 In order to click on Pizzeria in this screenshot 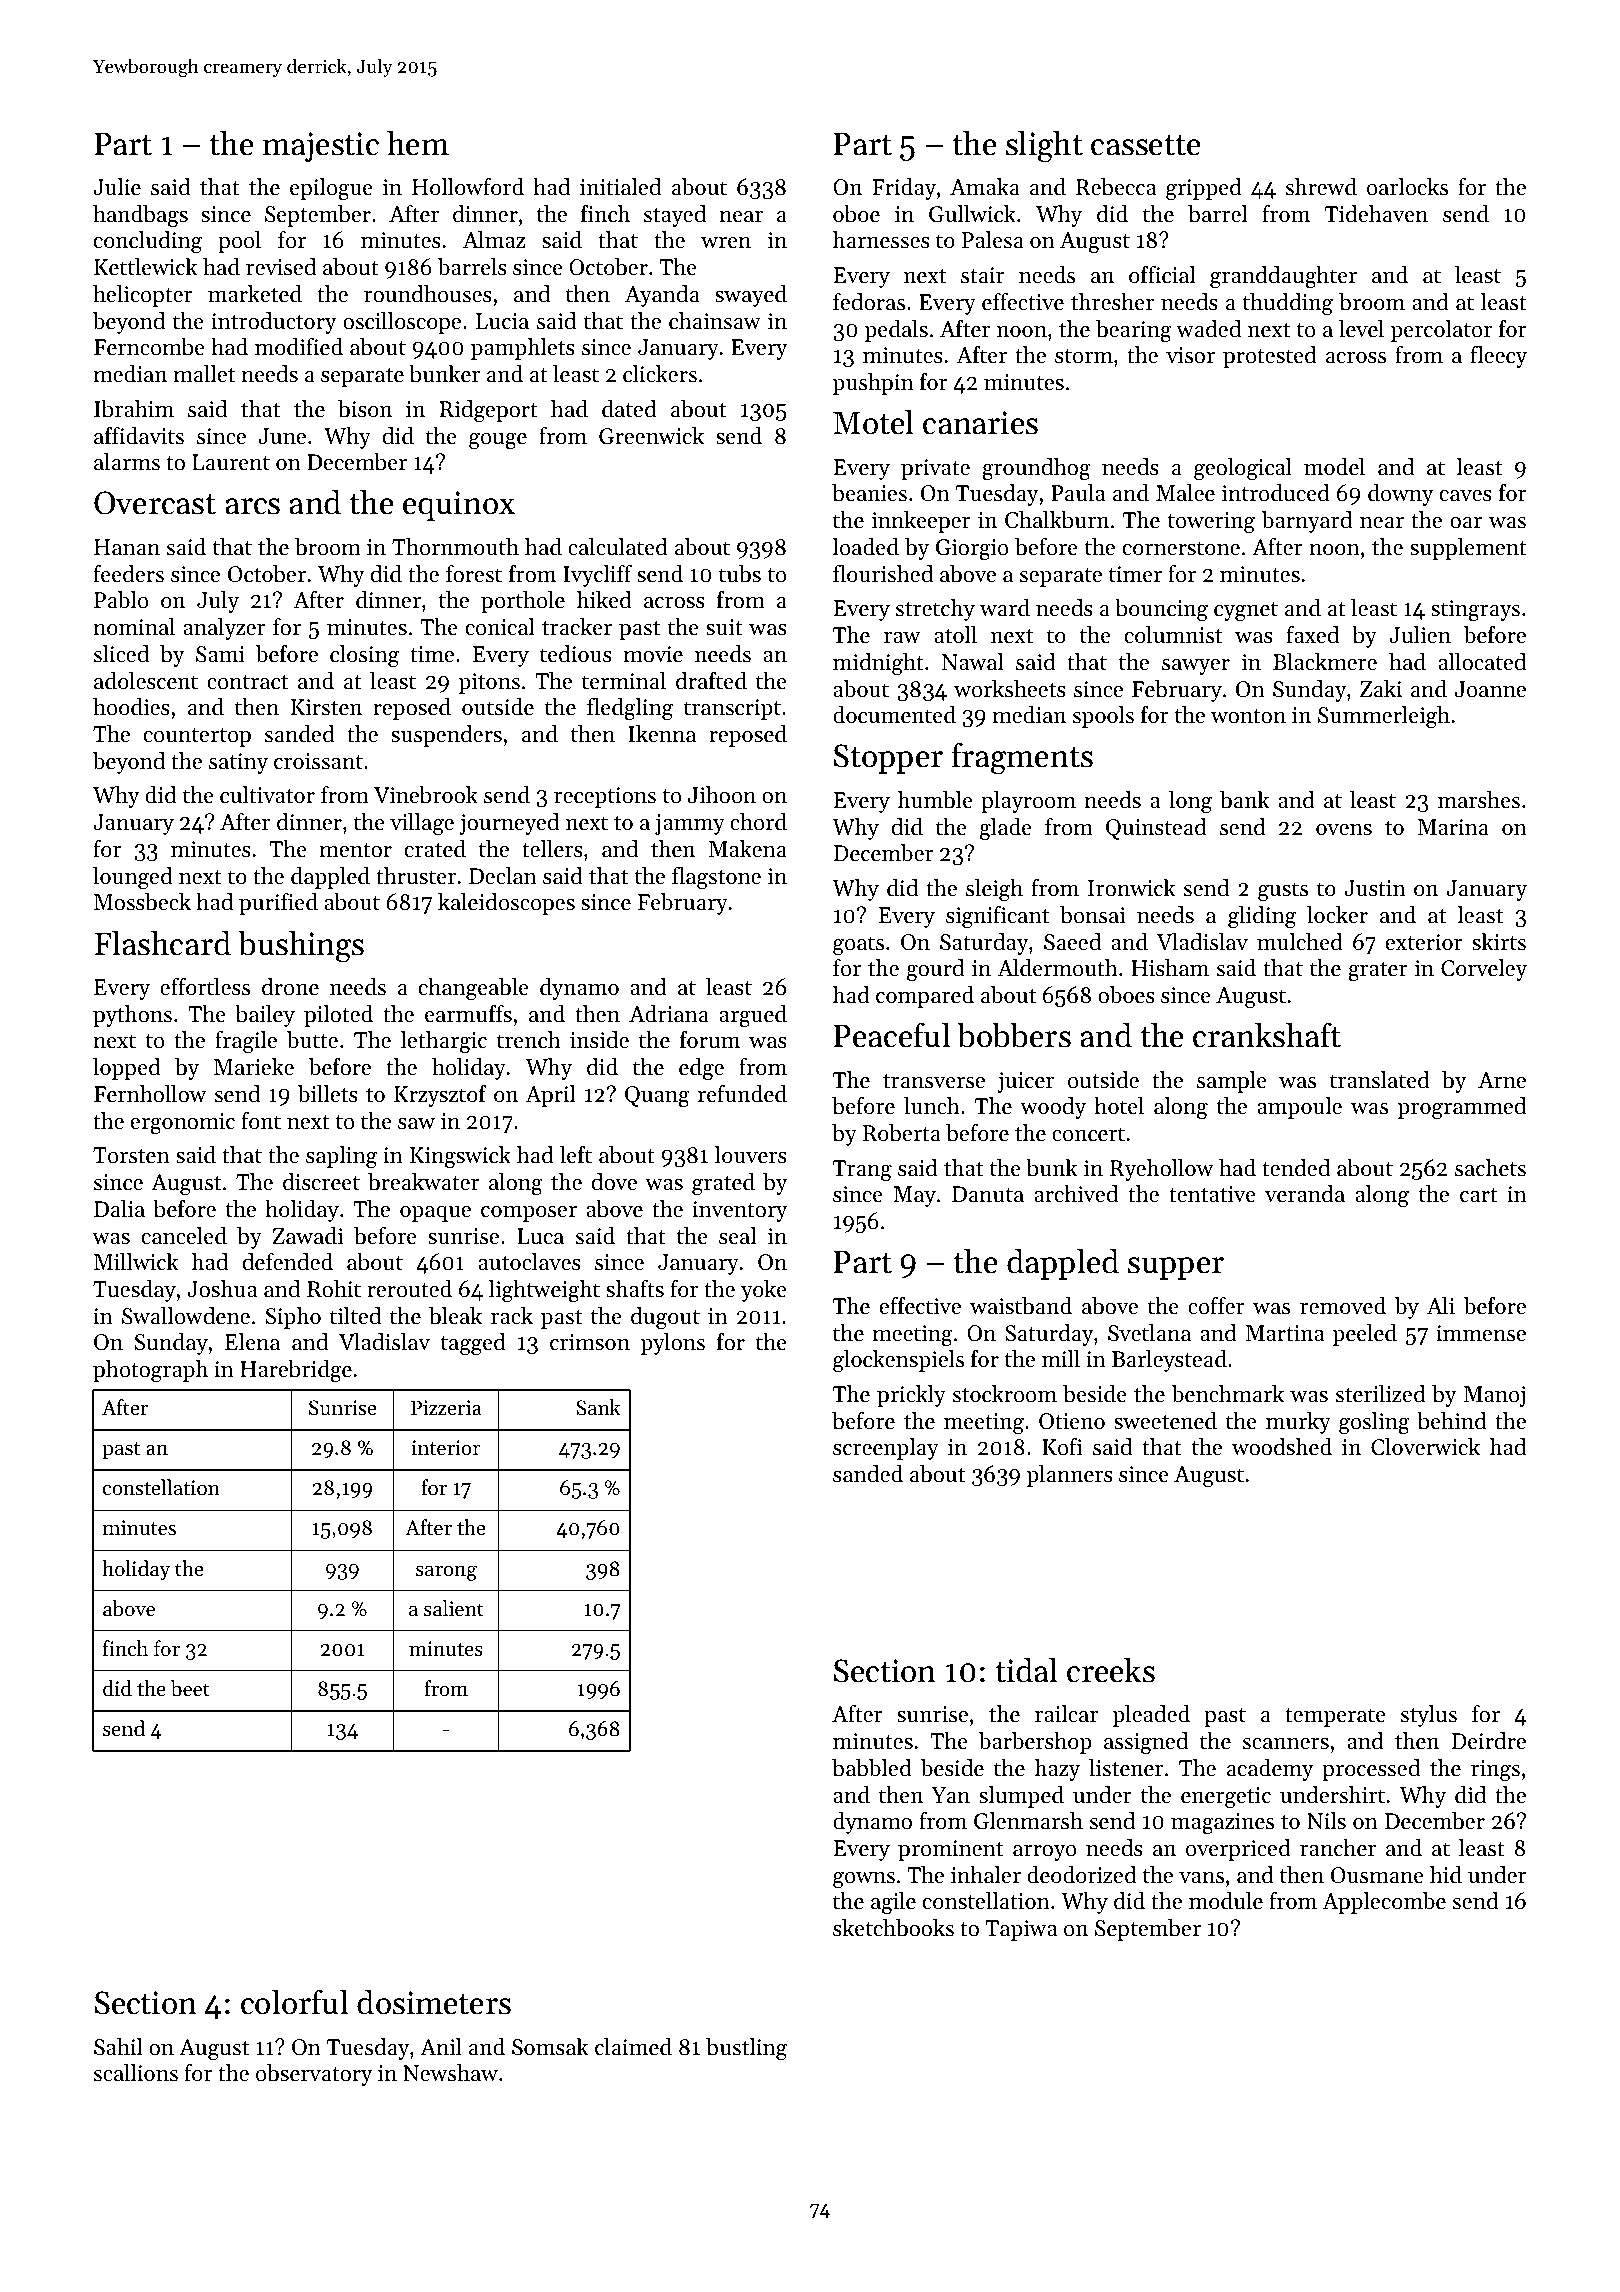, I will do `click(446, 1408)`.
